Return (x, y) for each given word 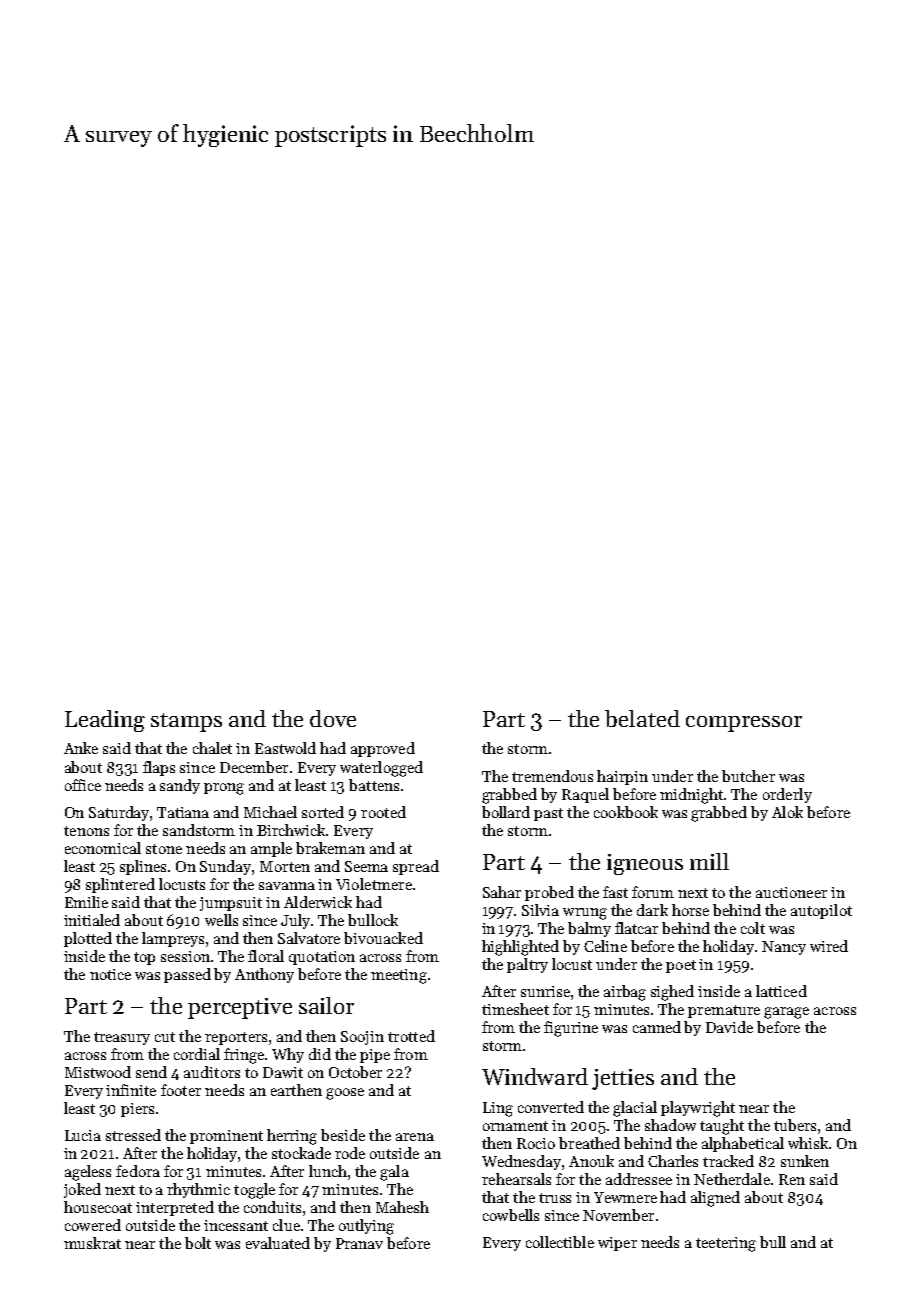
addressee (639, 1179)
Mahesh (402, 1207)
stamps (186, 722)
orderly (787, 795)
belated (642, 718)
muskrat (92, 1243)
